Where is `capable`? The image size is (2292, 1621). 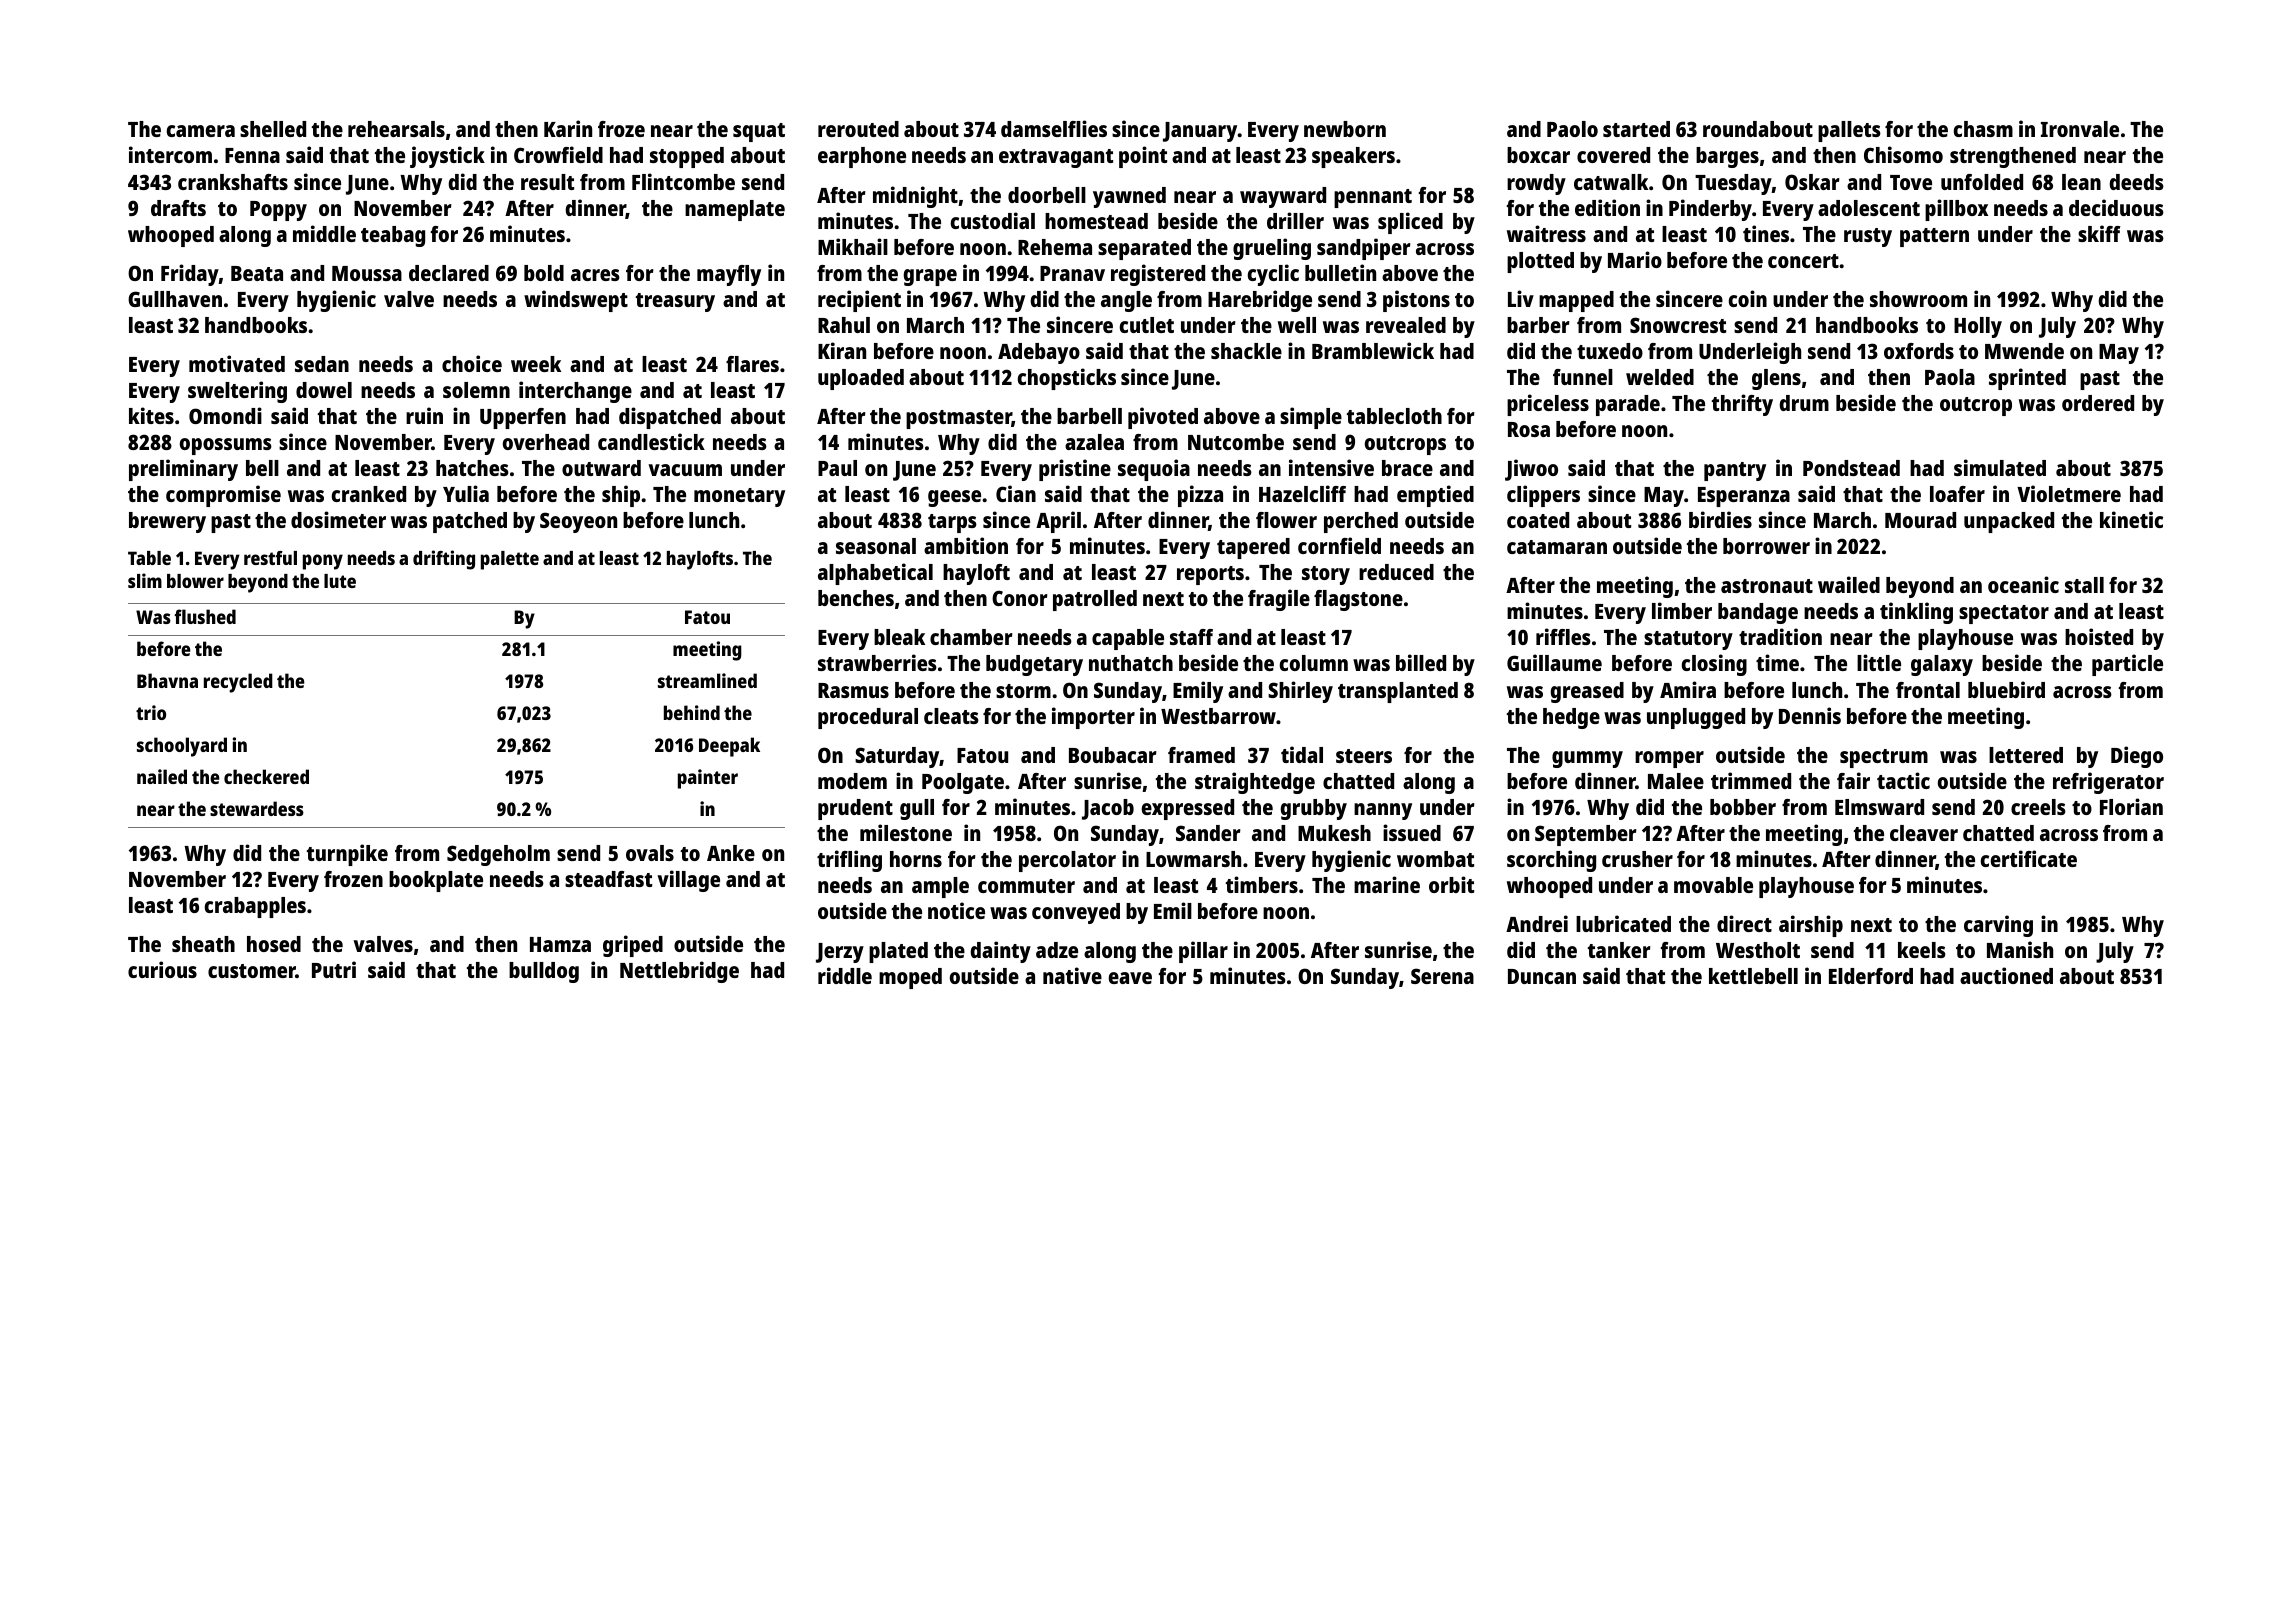
capable is located at coordinates (1128, 639).
